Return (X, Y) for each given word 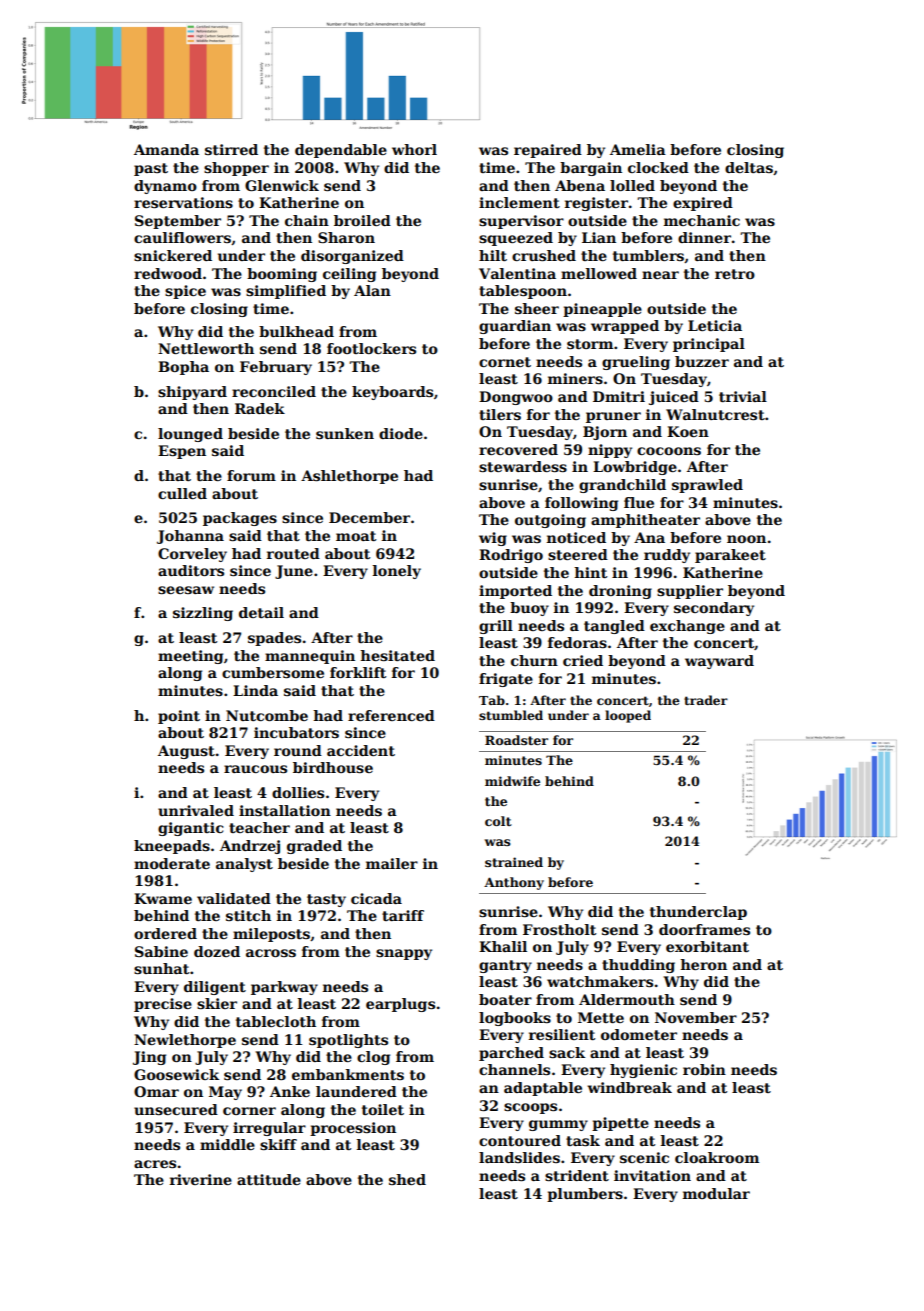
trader (706, 700)
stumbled (511, 715)
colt (498, 821)
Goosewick (176, 1074)
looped (628, 716)
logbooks (515, 1019)
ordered (165, 933)
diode (401, 433)
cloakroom (717, 1157)
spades (274, 639)
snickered (173, 255)
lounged (190, 435)
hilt (493, 255)
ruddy (667, 556)
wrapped (625, 327)
